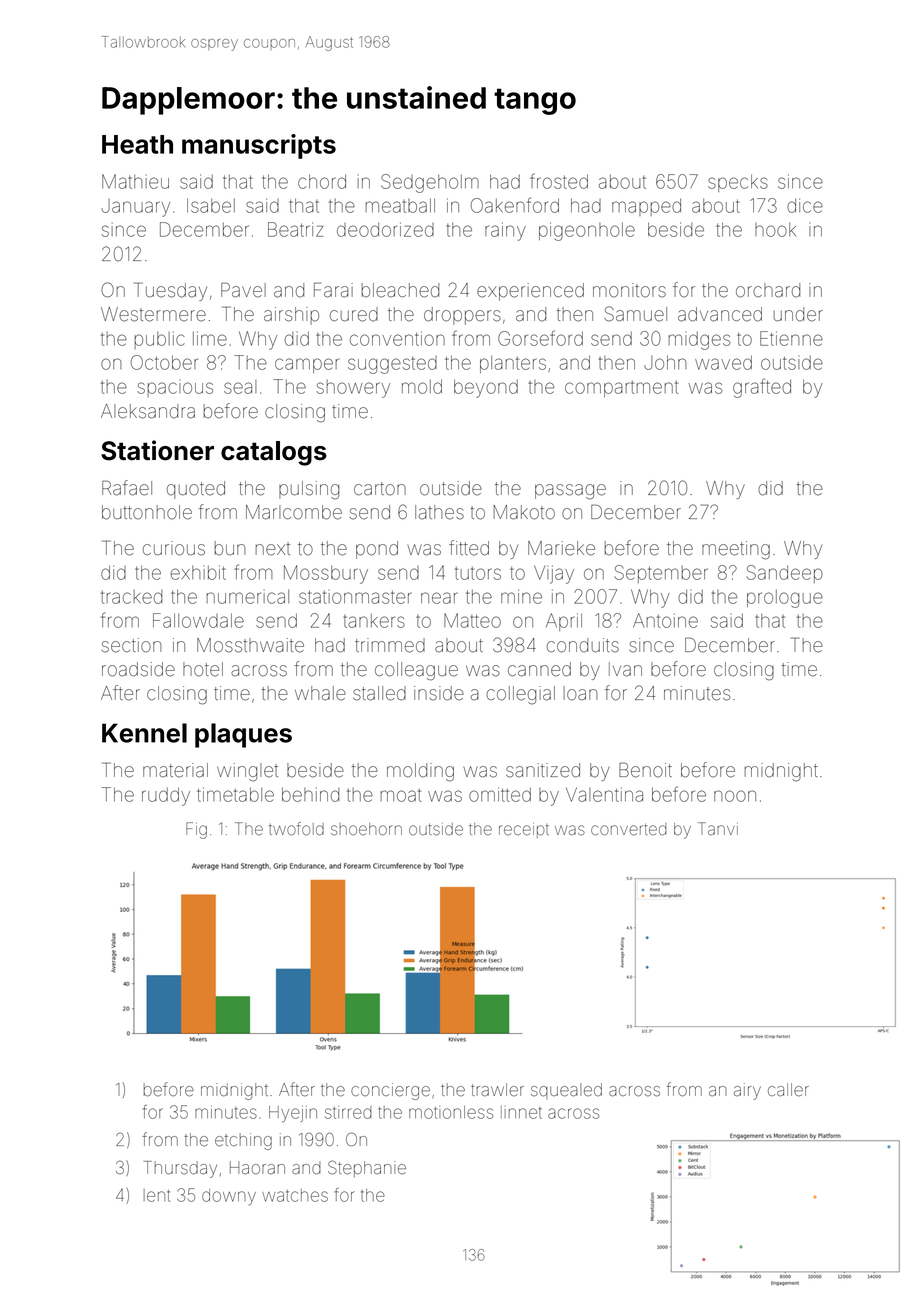  Describe the element at coordinates (738, 183) in the image. I see `specks` at that location.
